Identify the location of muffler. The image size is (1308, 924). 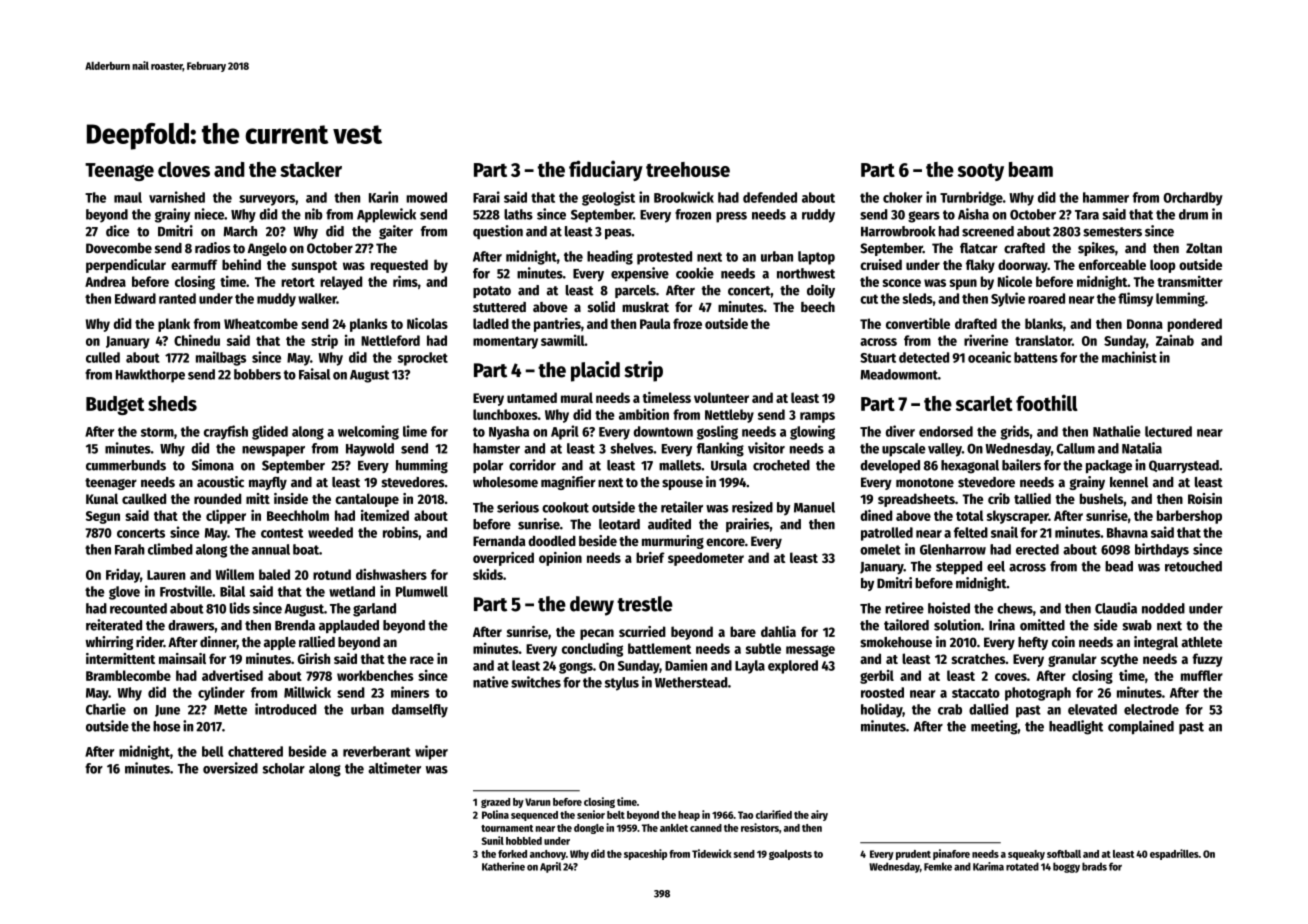
(1202, 675).
